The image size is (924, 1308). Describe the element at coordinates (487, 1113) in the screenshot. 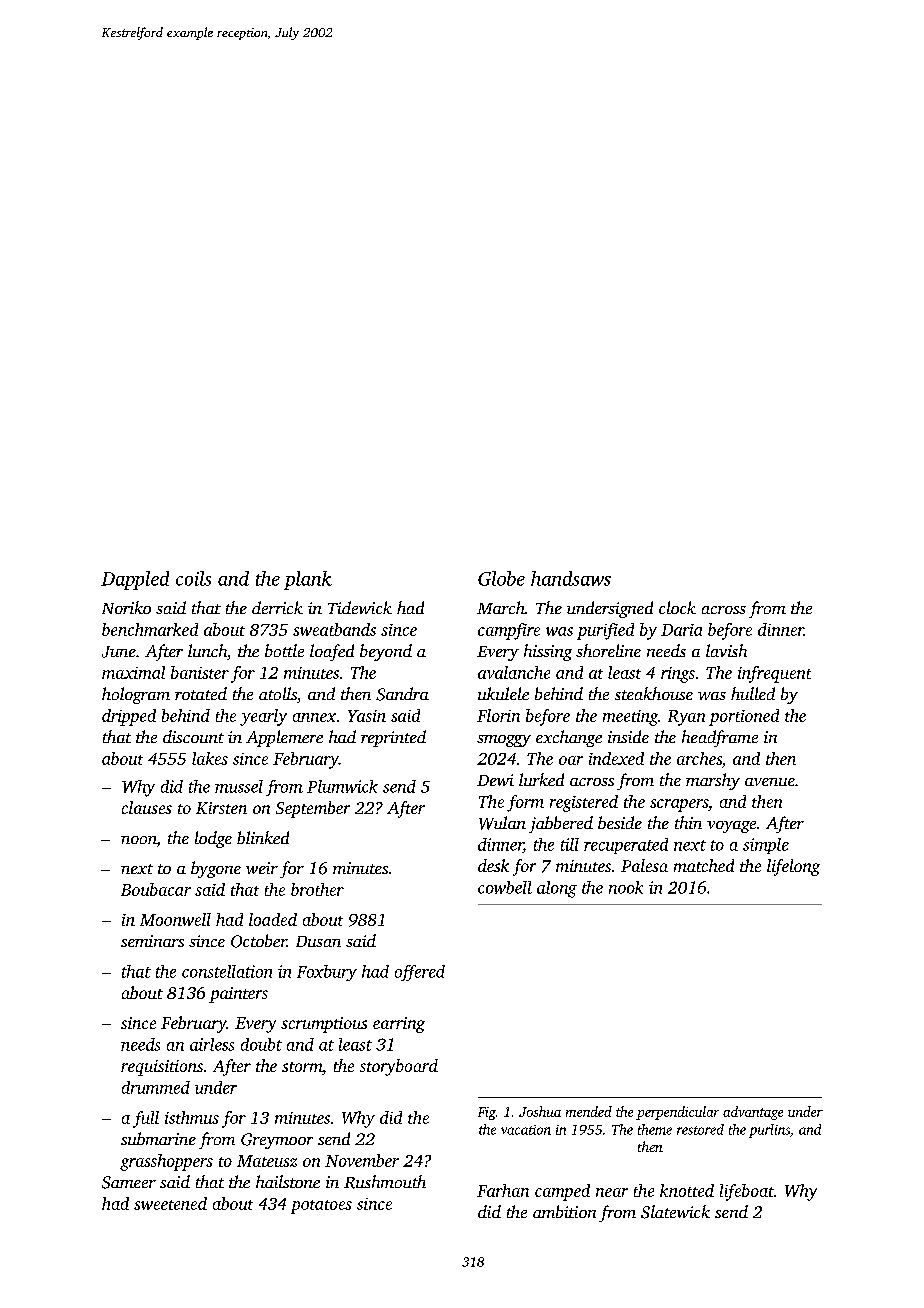

I see `Fig` at that location.
